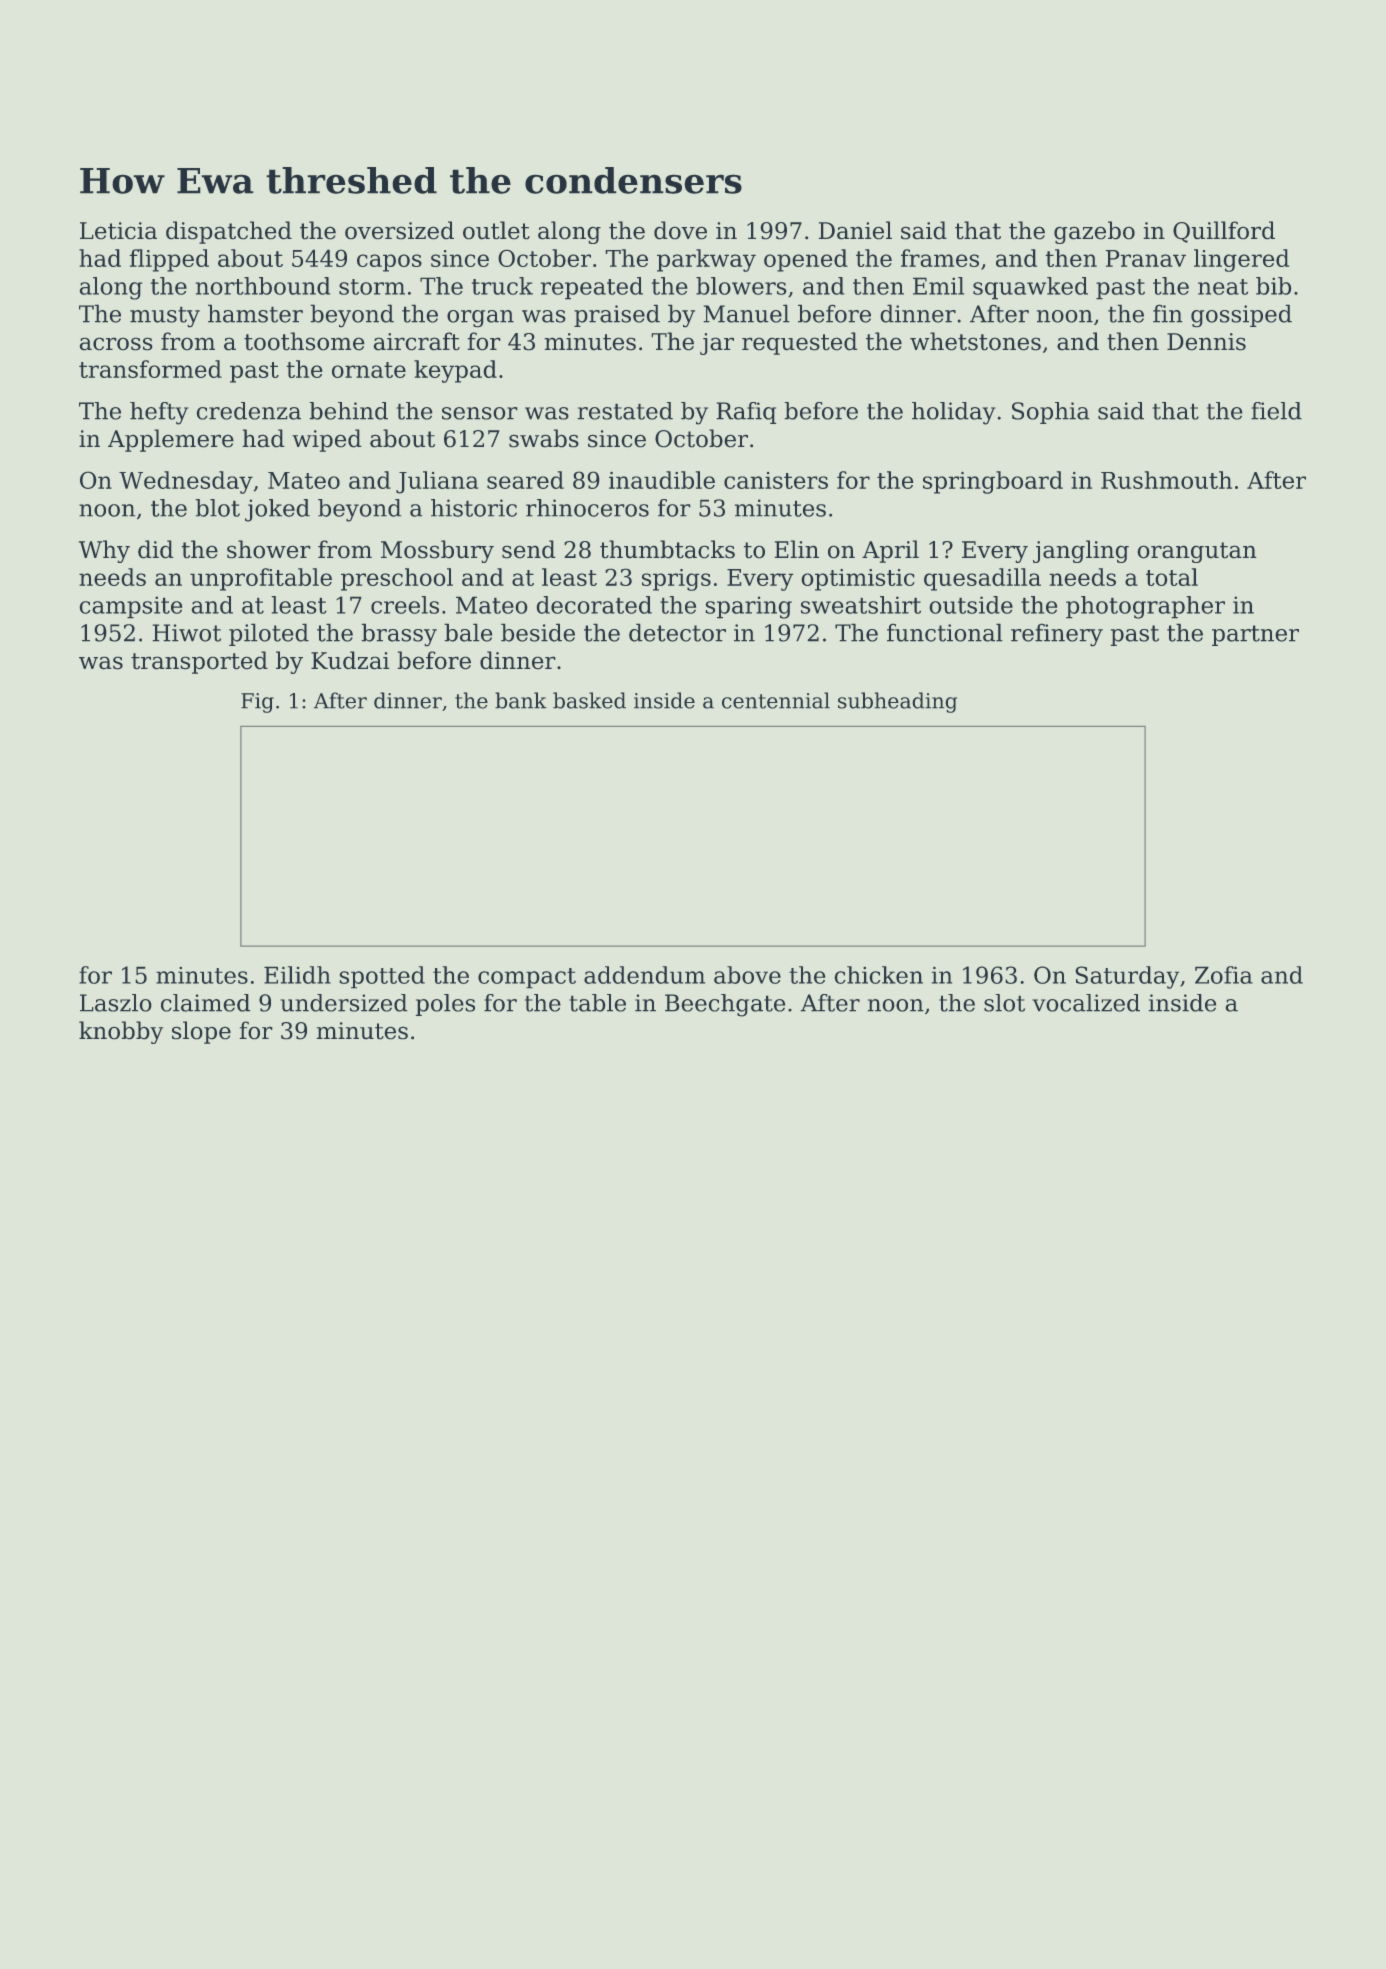 This screenshot has height=1969, width=1386. I want to click on Eilidh, so click(297, 975).
